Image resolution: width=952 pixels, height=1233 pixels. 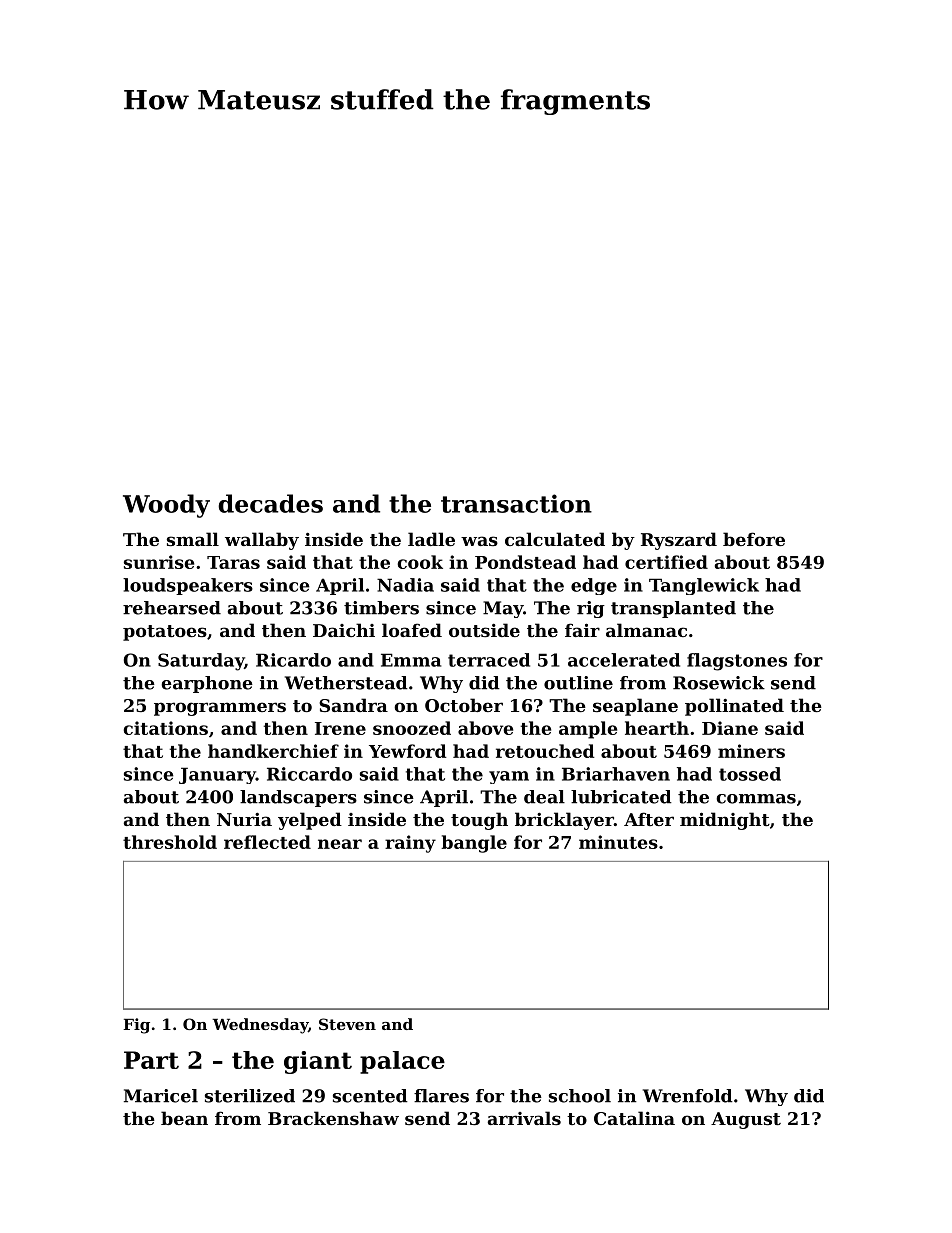 I want to click on Part, so click(x=151, y=1060).
